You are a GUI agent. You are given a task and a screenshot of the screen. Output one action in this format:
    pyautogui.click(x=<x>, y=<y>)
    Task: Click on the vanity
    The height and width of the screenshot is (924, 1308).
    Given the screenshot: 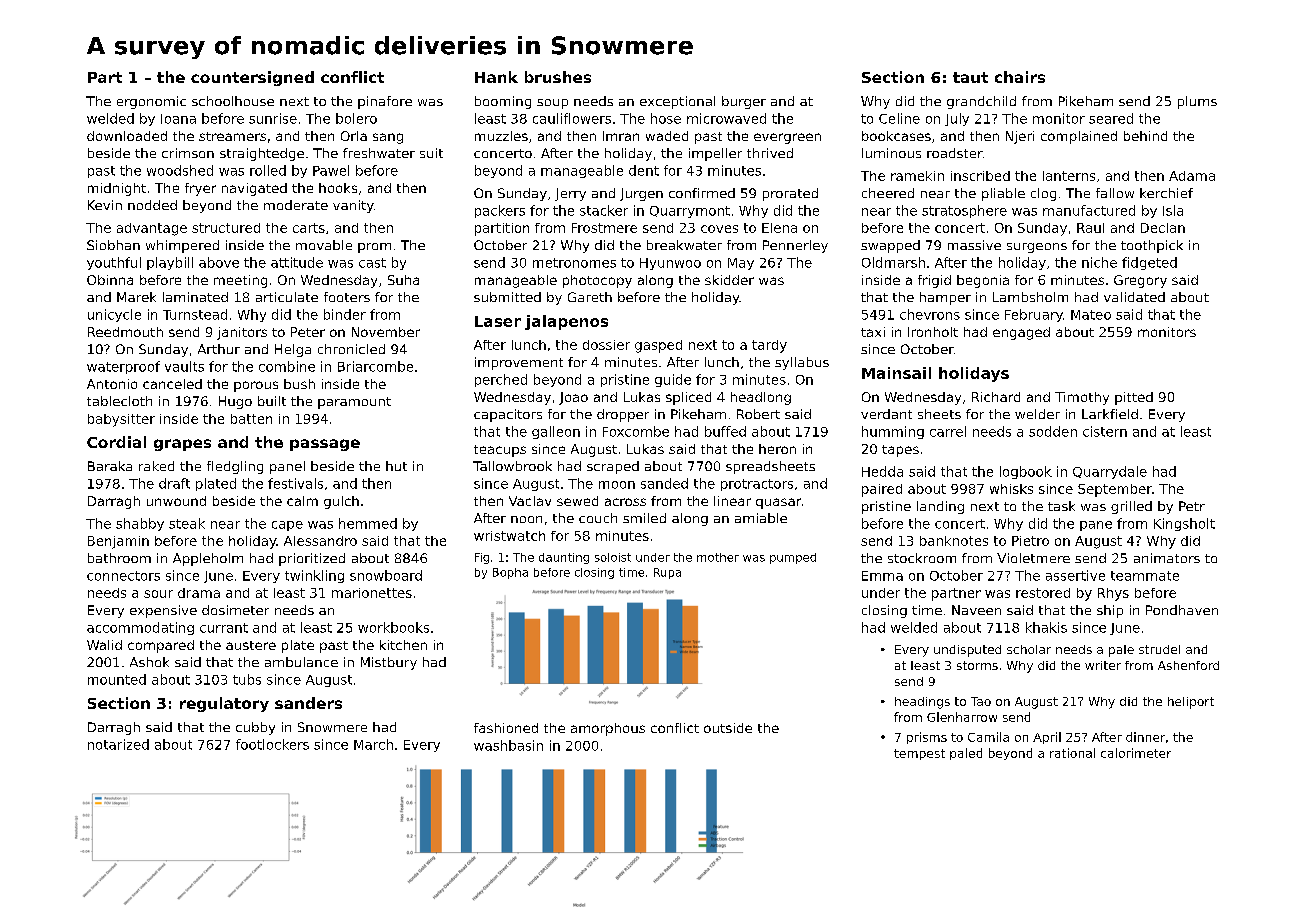 What is the action you would take?
    pyautogui.click(x=353, y=206)
